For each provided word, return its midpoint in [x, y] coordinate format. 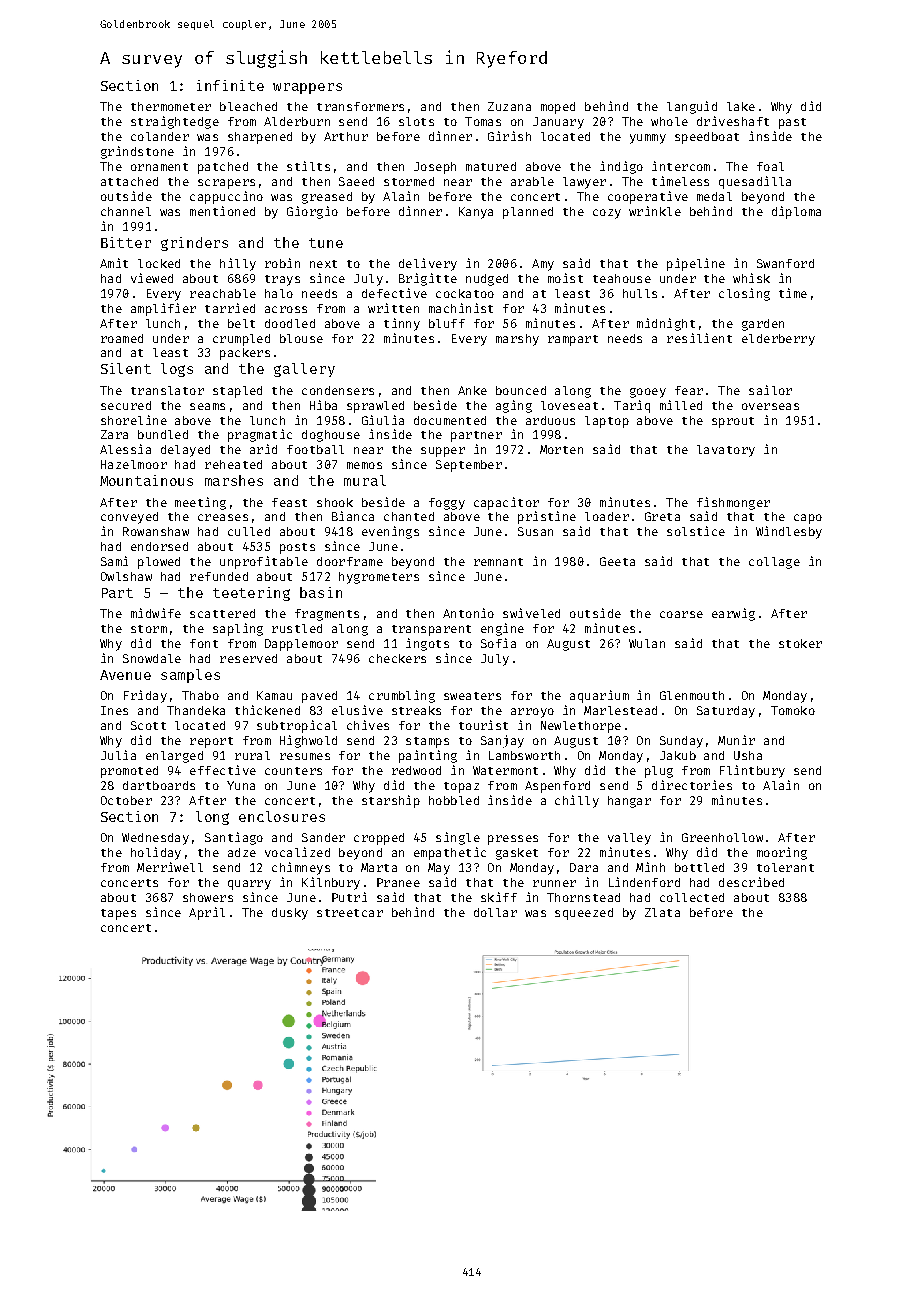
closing [744, 294]
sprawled [375, 407]
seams [207, 406]
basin [321, 592]
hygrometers [379, 578]
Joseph [435, 168]
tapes [118, 914]
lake [741, 106]
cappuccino [226, 197]
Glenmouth [692, 695]
